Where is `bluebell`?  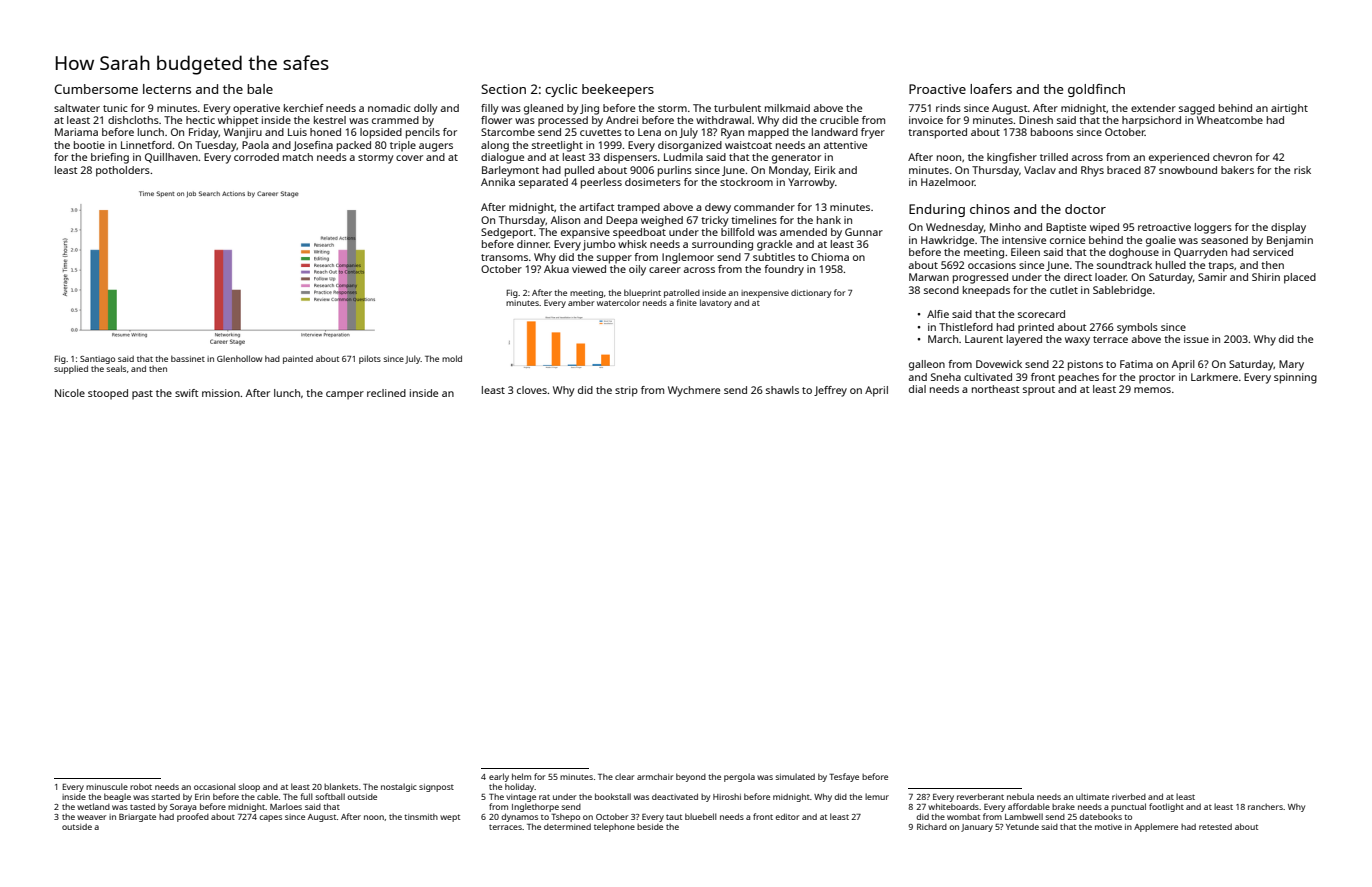
bluebell is located at coordinates (701, 816).
